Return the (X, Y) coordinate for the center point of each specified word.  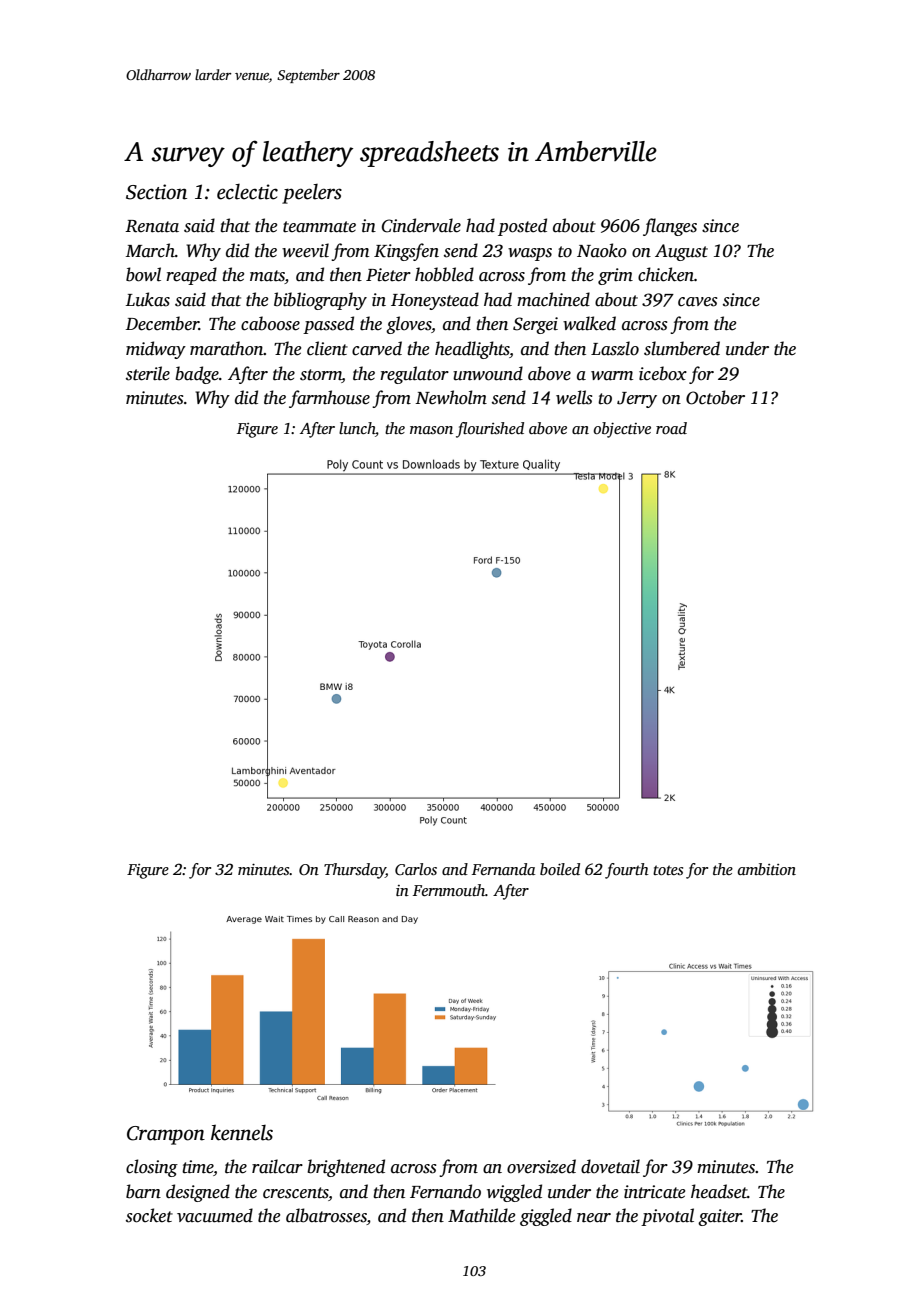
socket (149, 1215)
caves (697, 302)
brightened (346, 1168)
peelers (312, 194)
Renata (152, 226)
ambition (767, 869)
